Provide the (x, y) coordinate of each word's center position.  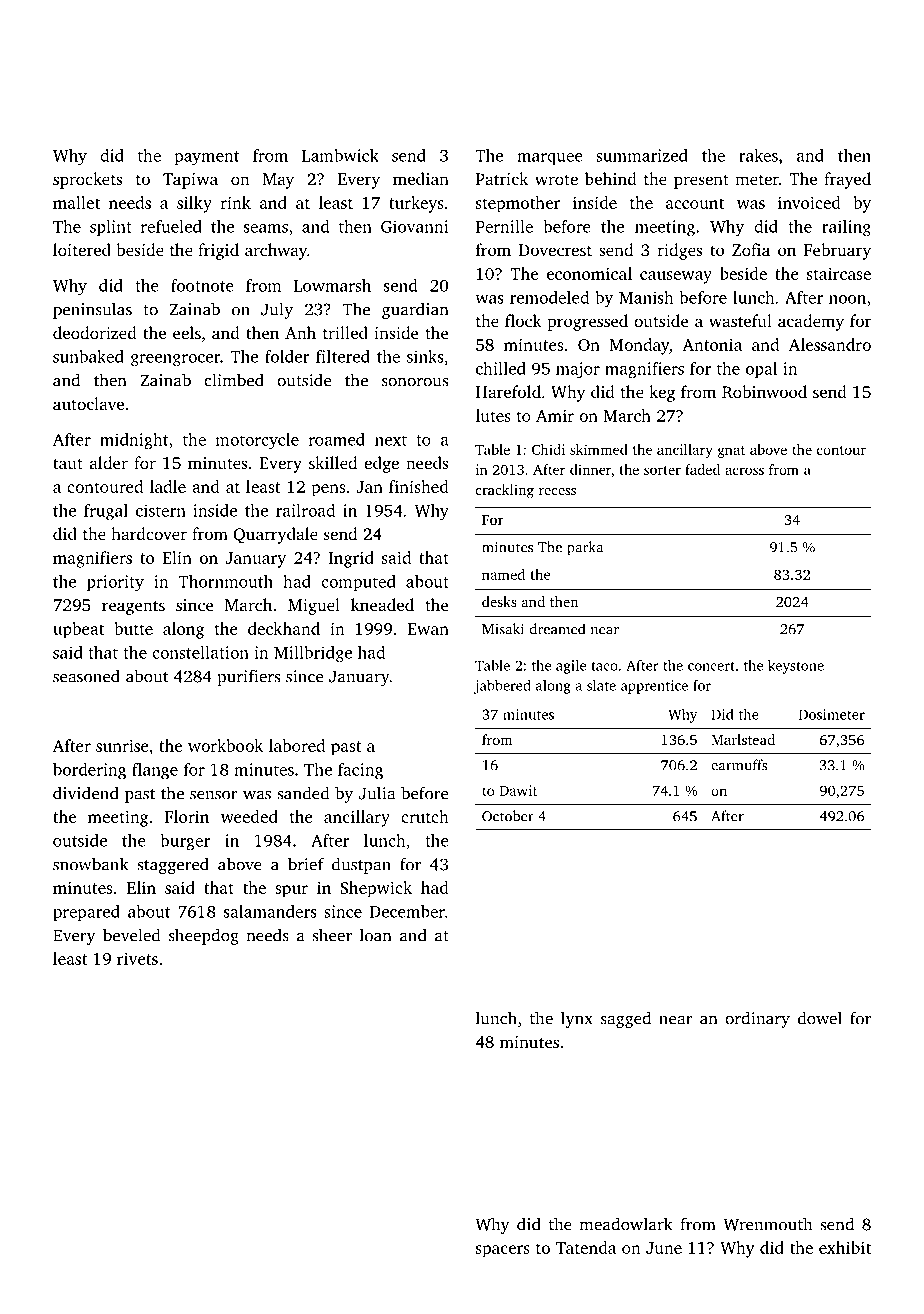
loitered (82, 249)
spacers (503, 1251)
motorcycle (257, 441)
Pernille (504, 226)
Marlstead (743, 739)
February (837, 251)
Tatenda (586, 1247)
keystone (796, 667)
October (508, 816)
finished (419, 486)
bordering (89, 771)
